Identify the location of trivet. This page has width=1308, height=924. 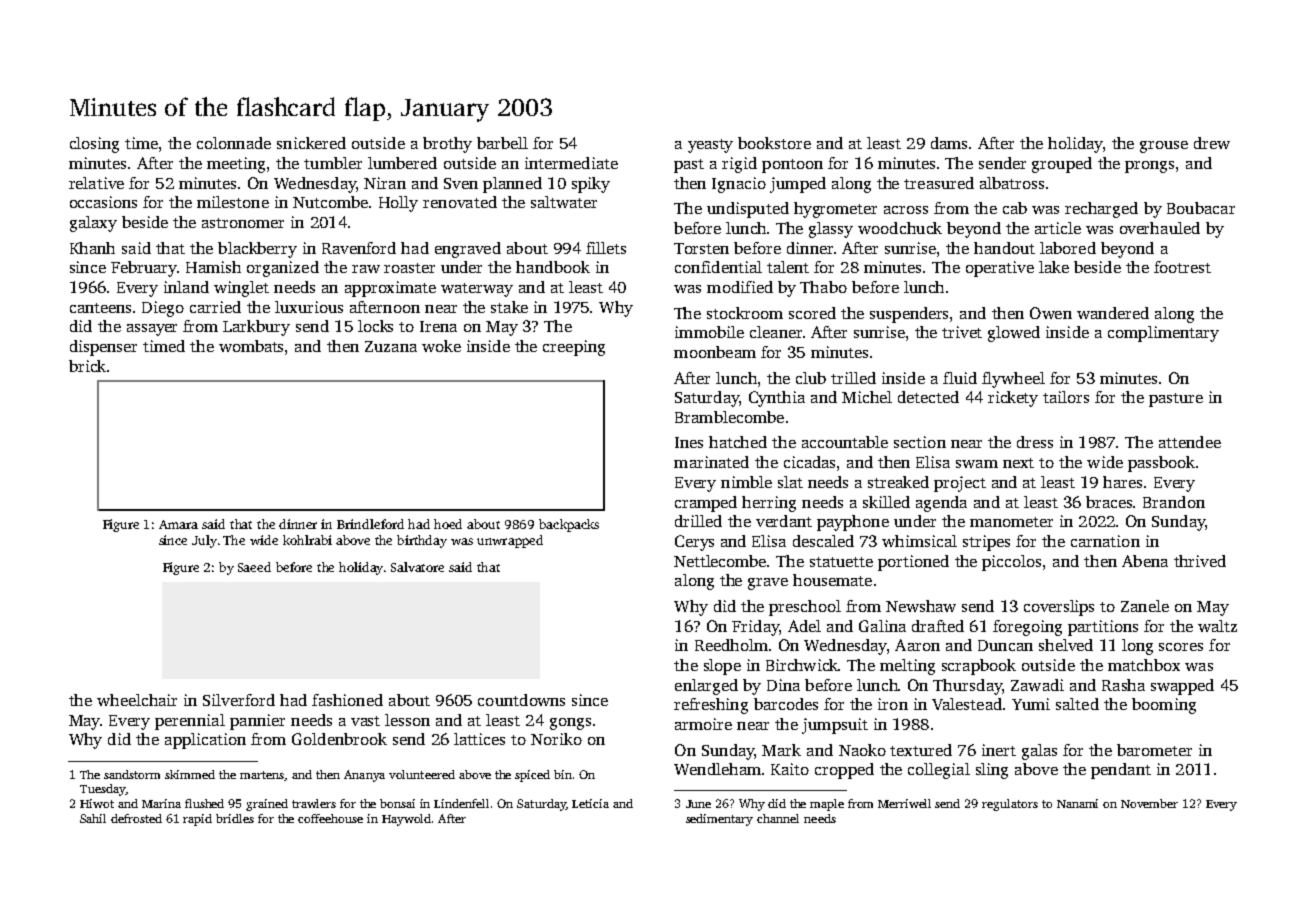
(962, 332).
